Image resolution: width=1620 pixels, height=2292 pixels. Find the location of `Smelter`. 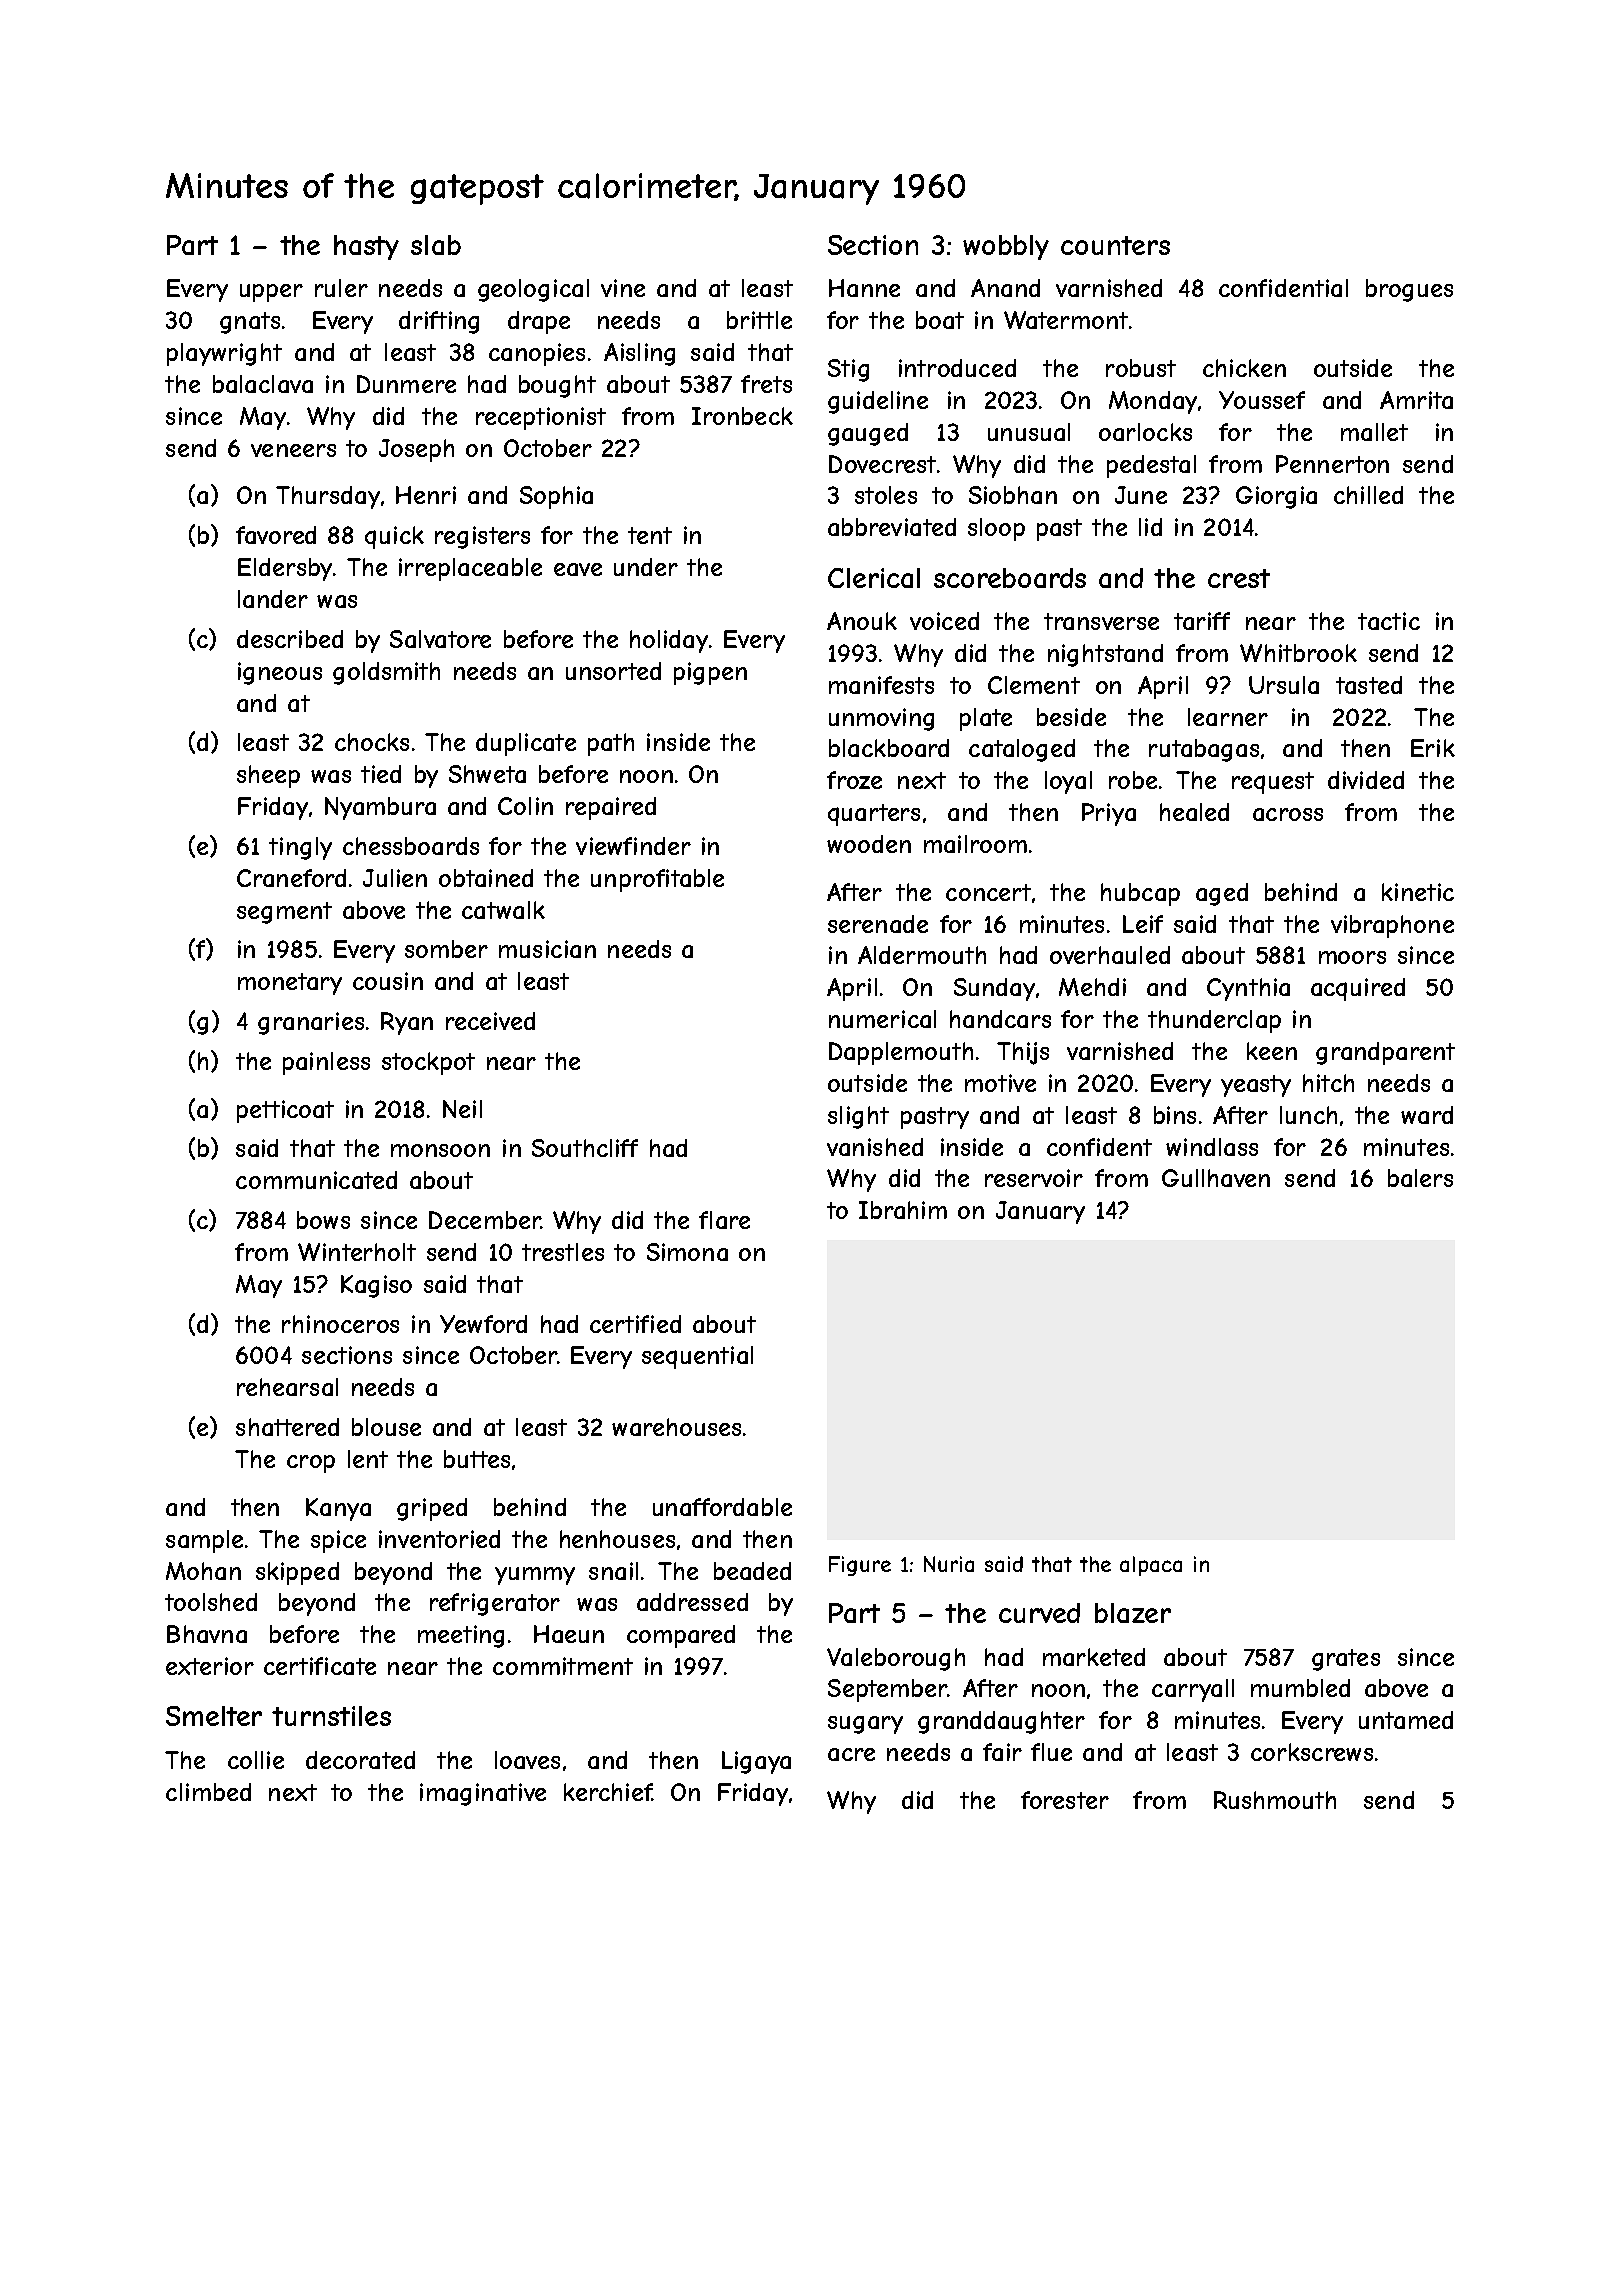

Smelter is located at coordinates (214, 1716).
